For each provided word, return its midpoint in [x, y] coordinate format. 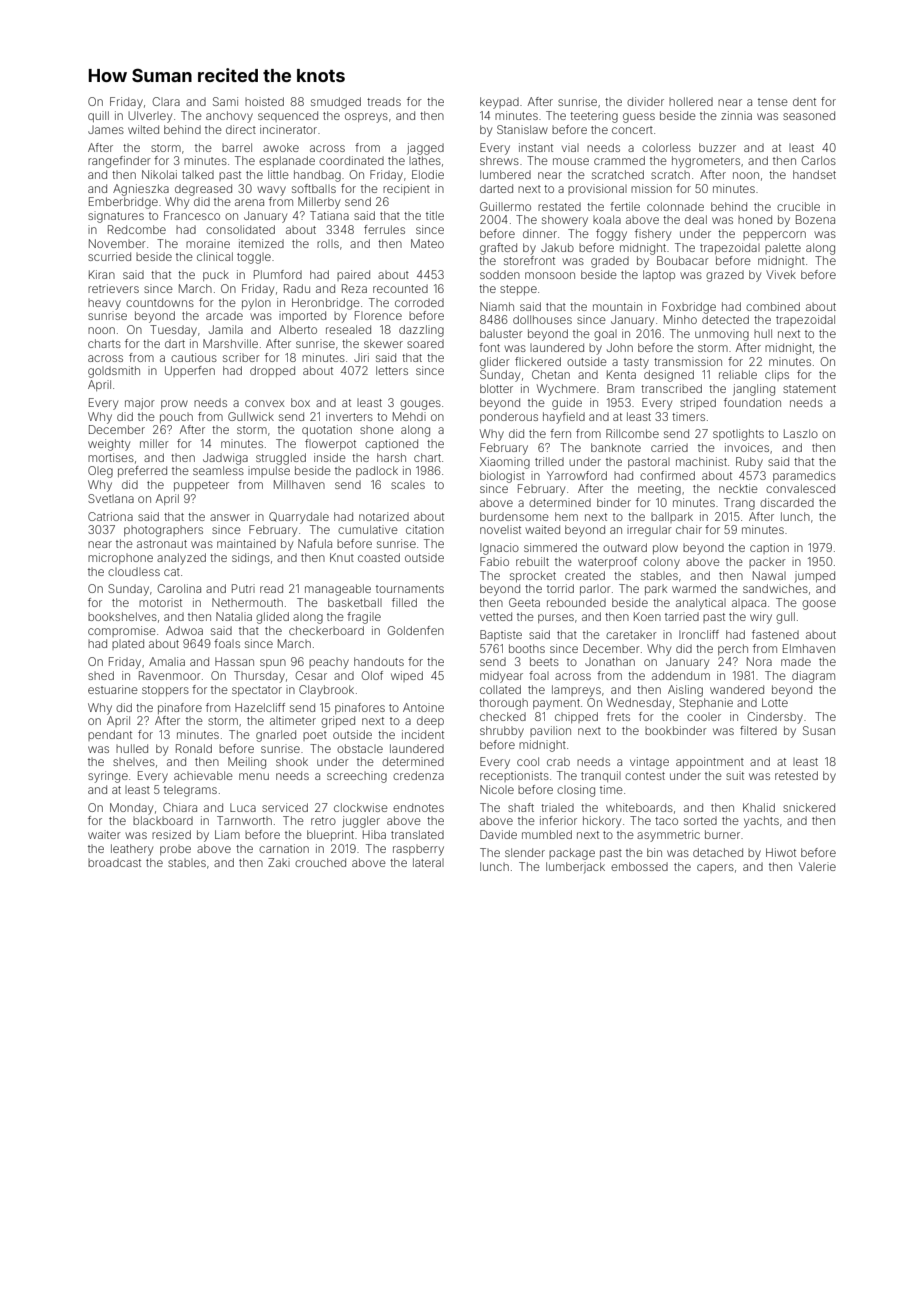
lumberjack [575, 868]
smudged [336, 103]
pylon [256, 304]
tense [773, 102]
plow [665, 548]
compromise [122, 631]
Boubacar [683, 260]
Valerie [817, 866]
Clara [166, 101]
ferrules [384, 229]
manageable [338, 590]
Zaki [279, 862]
